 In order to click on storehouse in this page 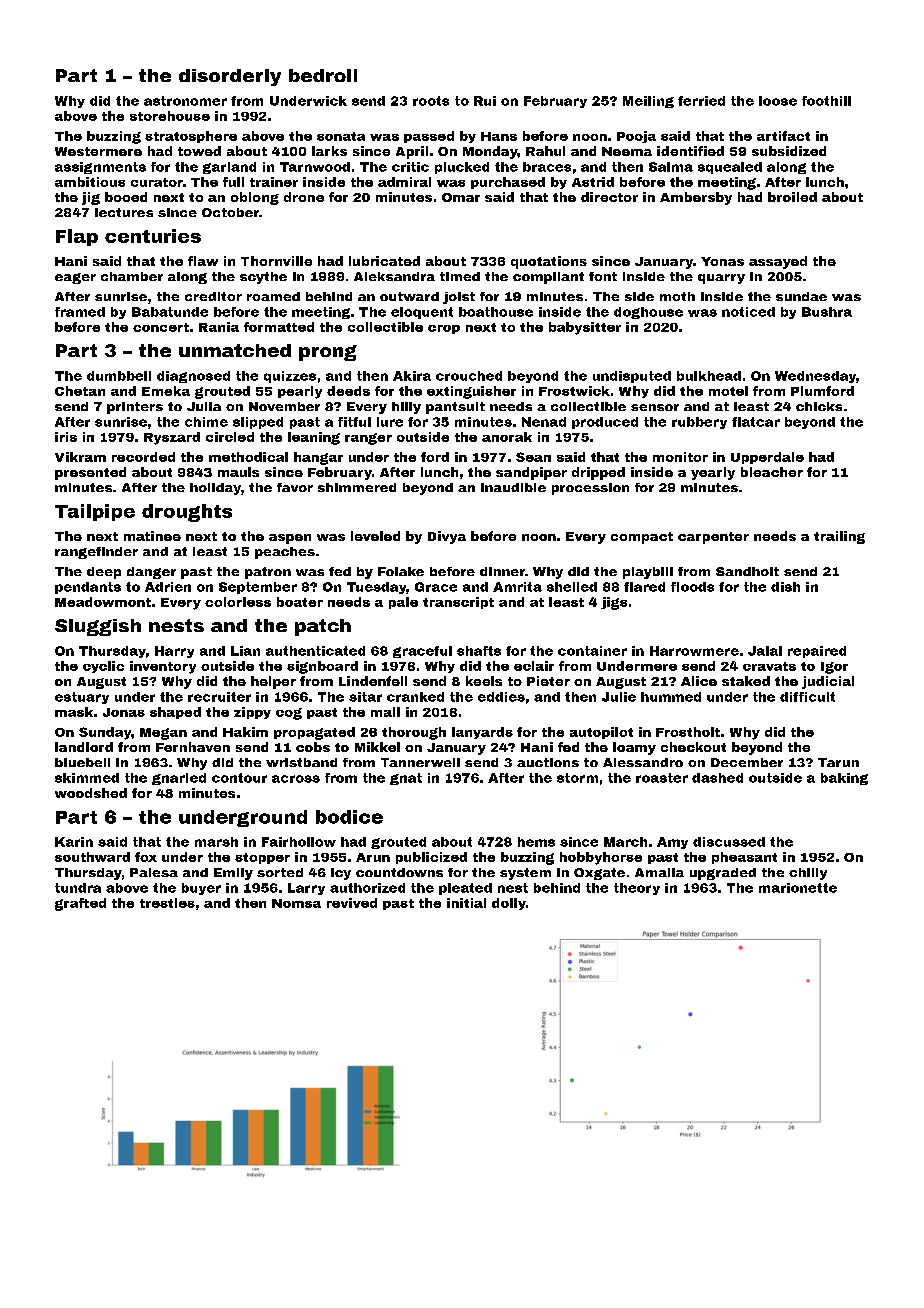, I will do `click(170, 116)`.
